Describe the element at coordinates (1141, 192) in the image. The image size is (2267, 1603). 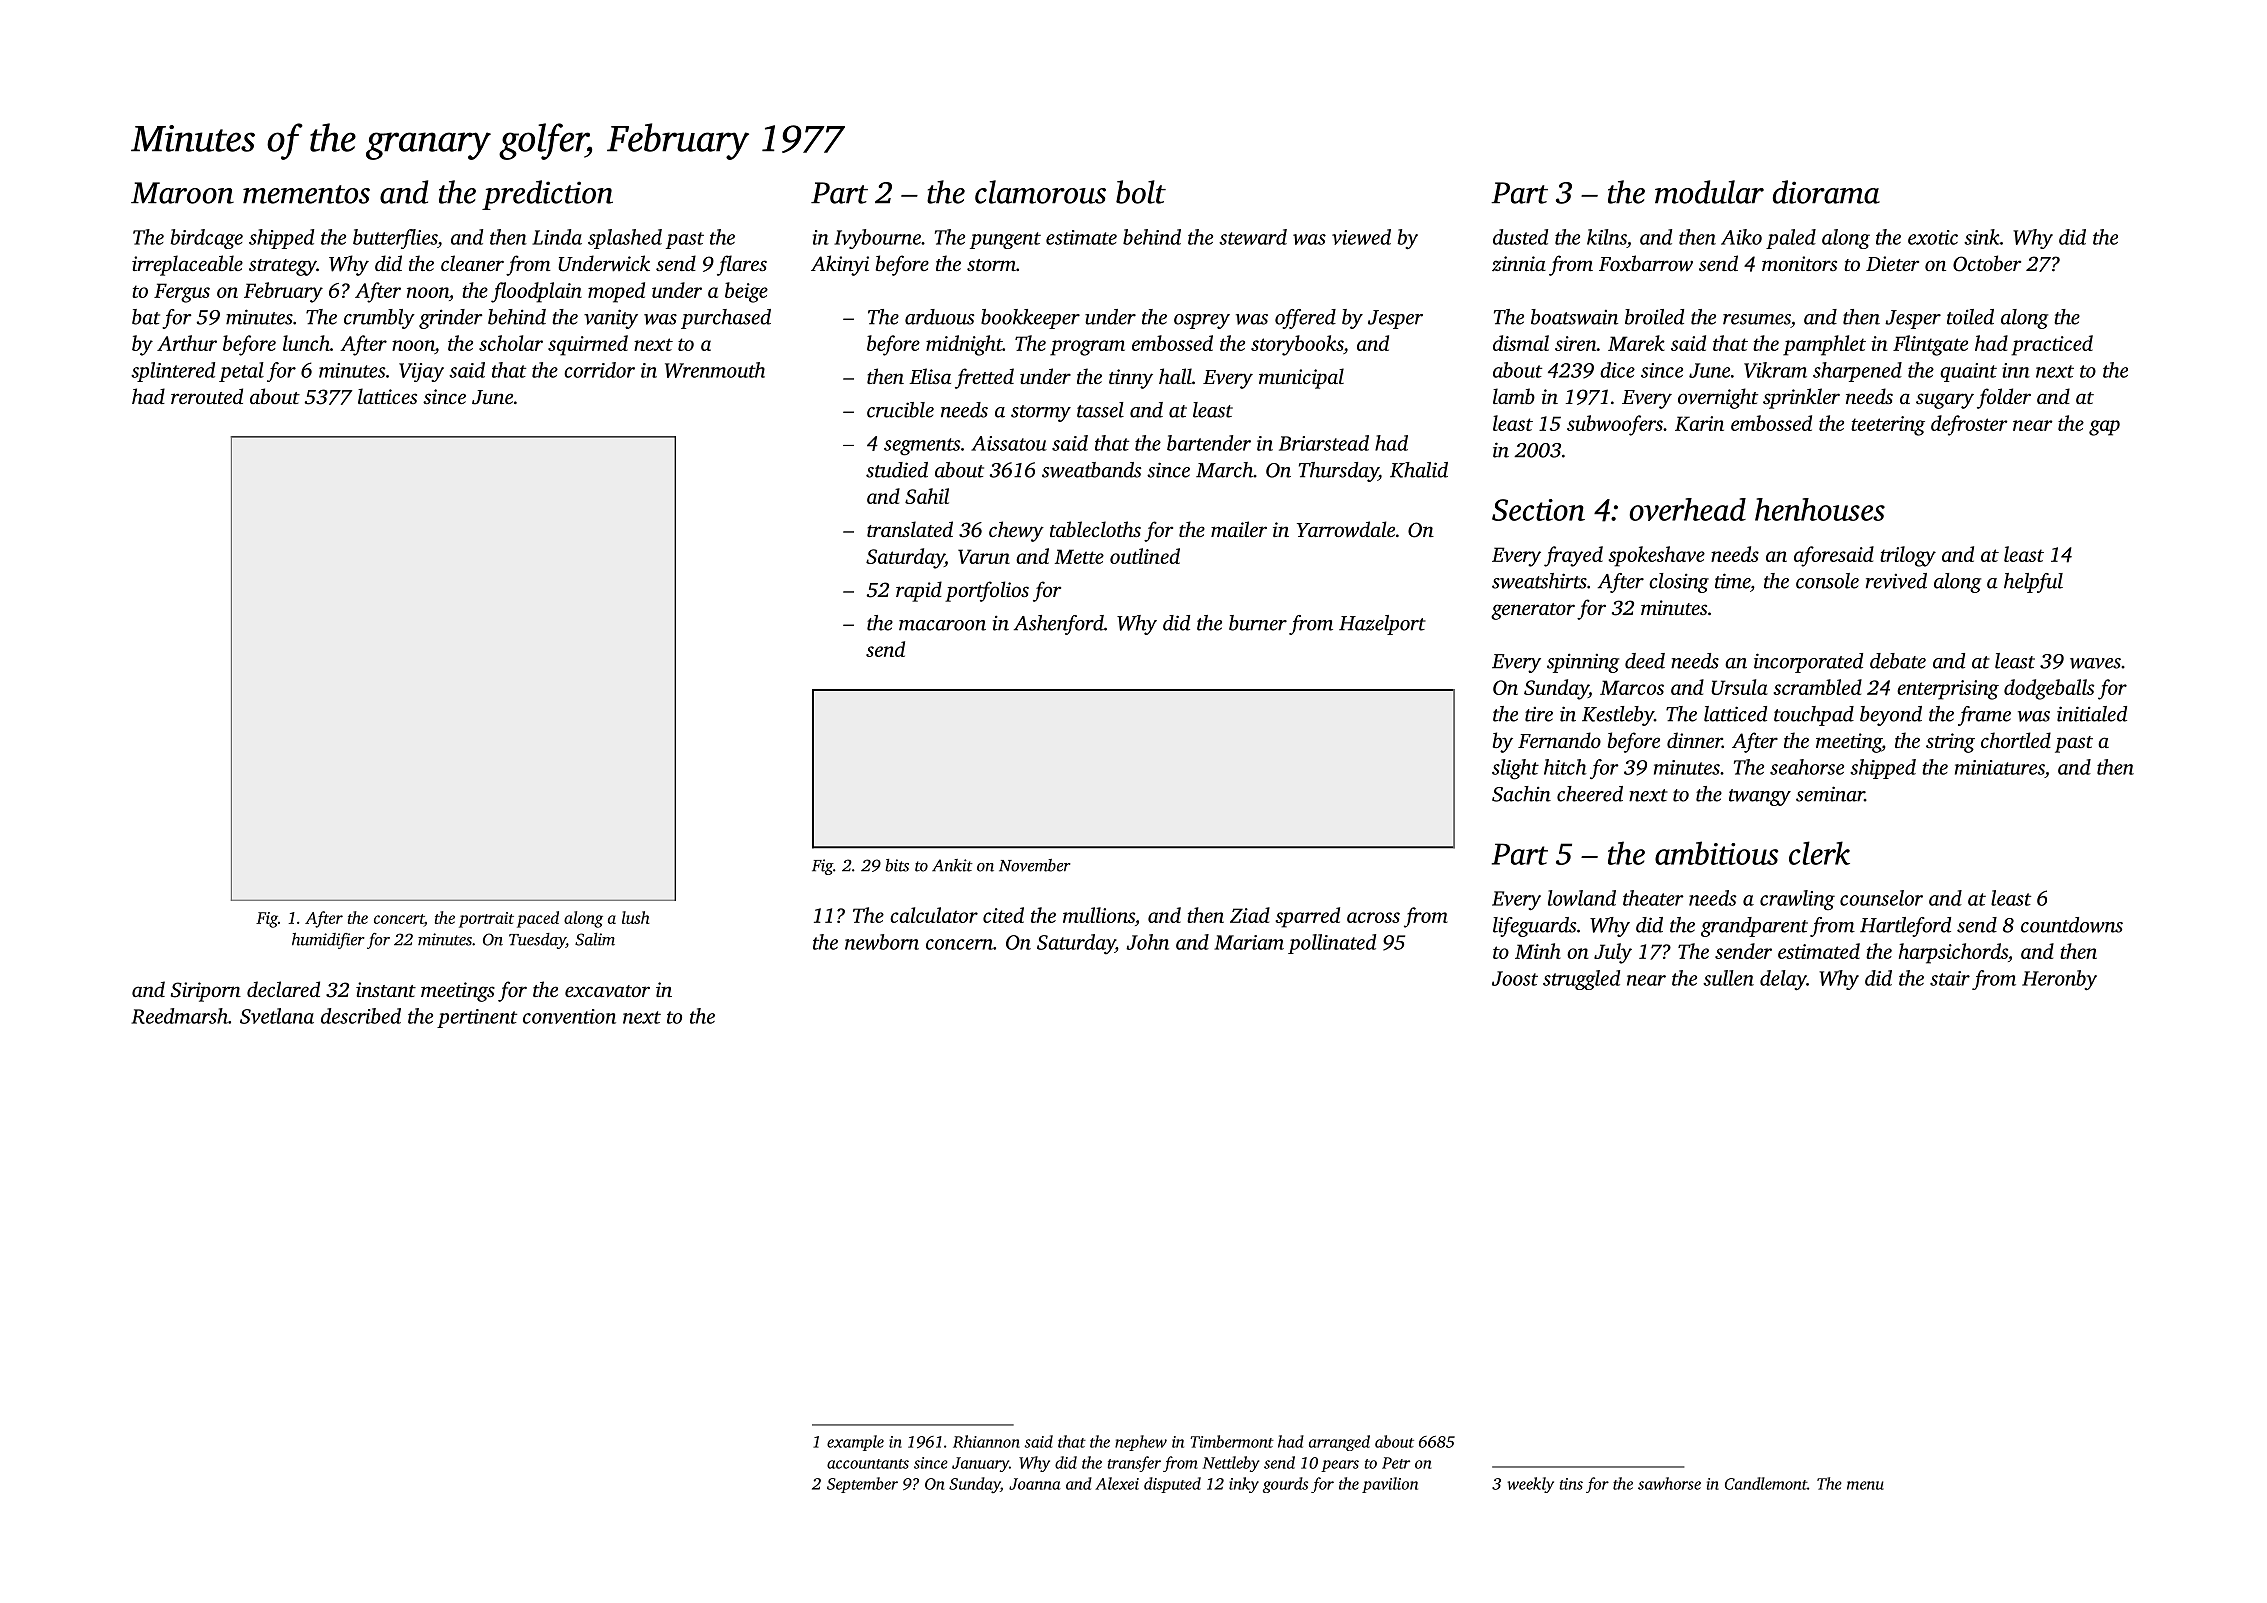
I see `bolt` at that location.
